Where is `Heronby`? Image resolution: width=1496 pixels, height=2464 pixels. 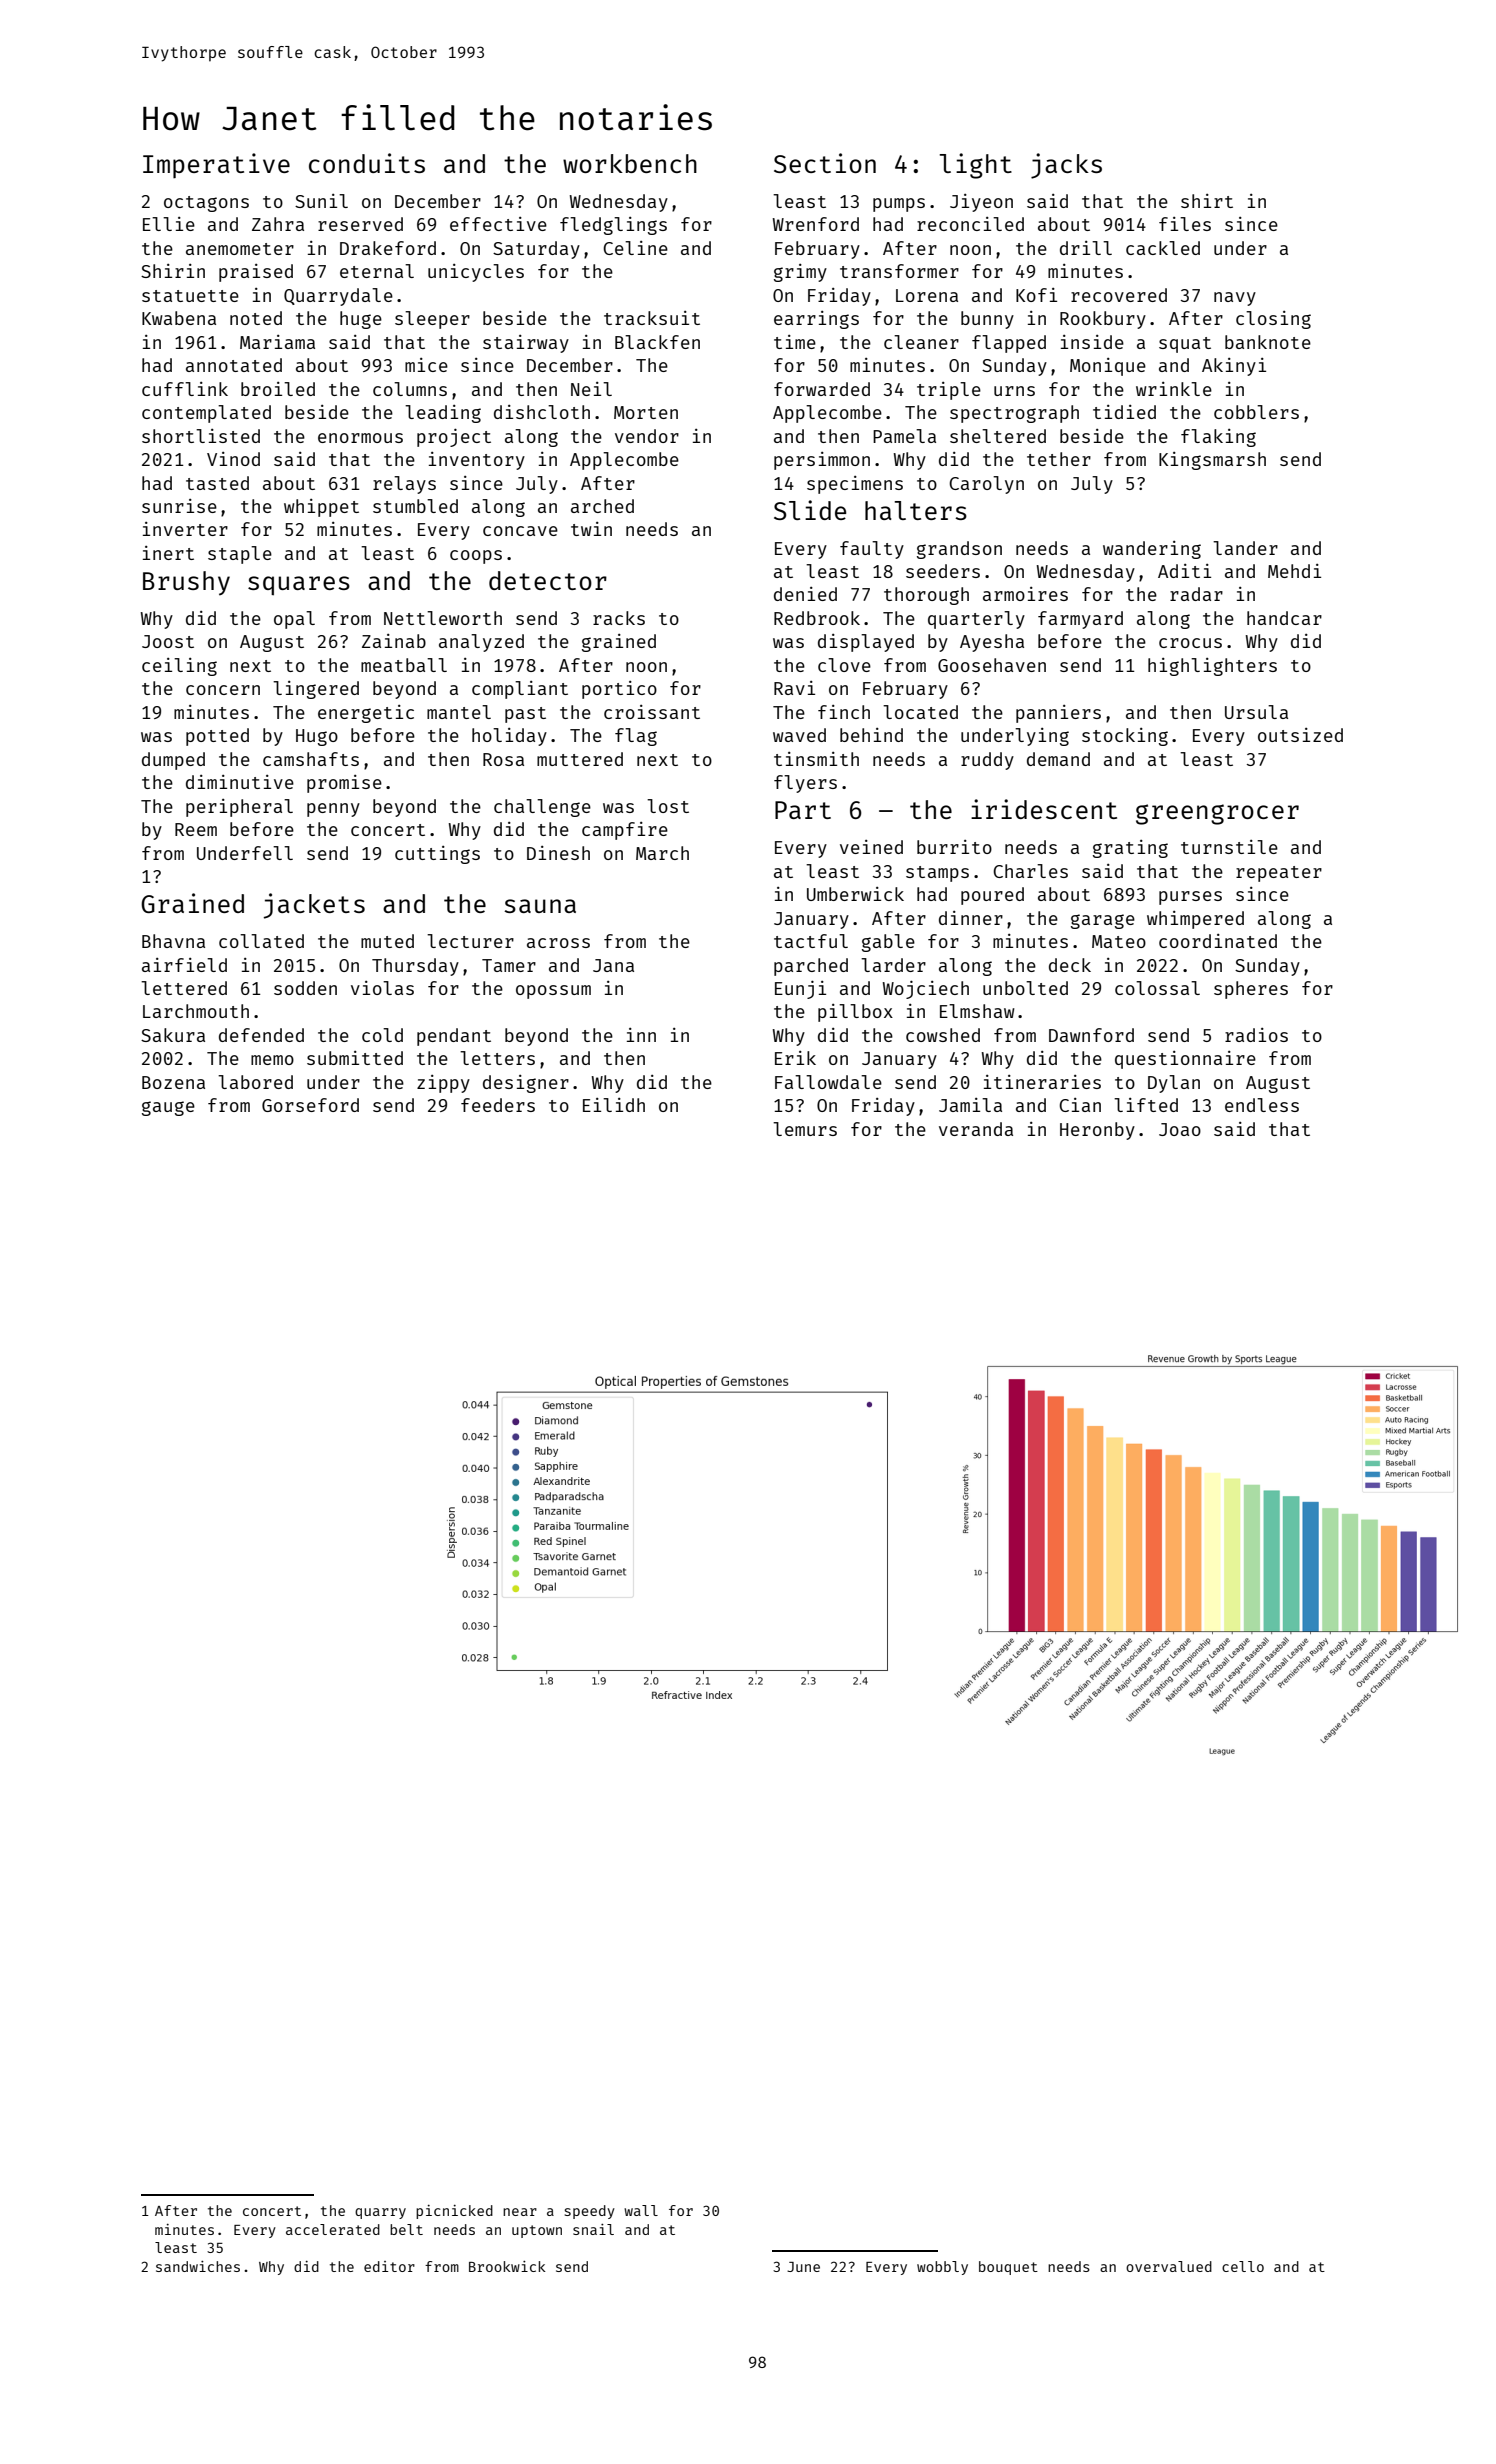
Heronby is located at coordinates (1097, 1131).
